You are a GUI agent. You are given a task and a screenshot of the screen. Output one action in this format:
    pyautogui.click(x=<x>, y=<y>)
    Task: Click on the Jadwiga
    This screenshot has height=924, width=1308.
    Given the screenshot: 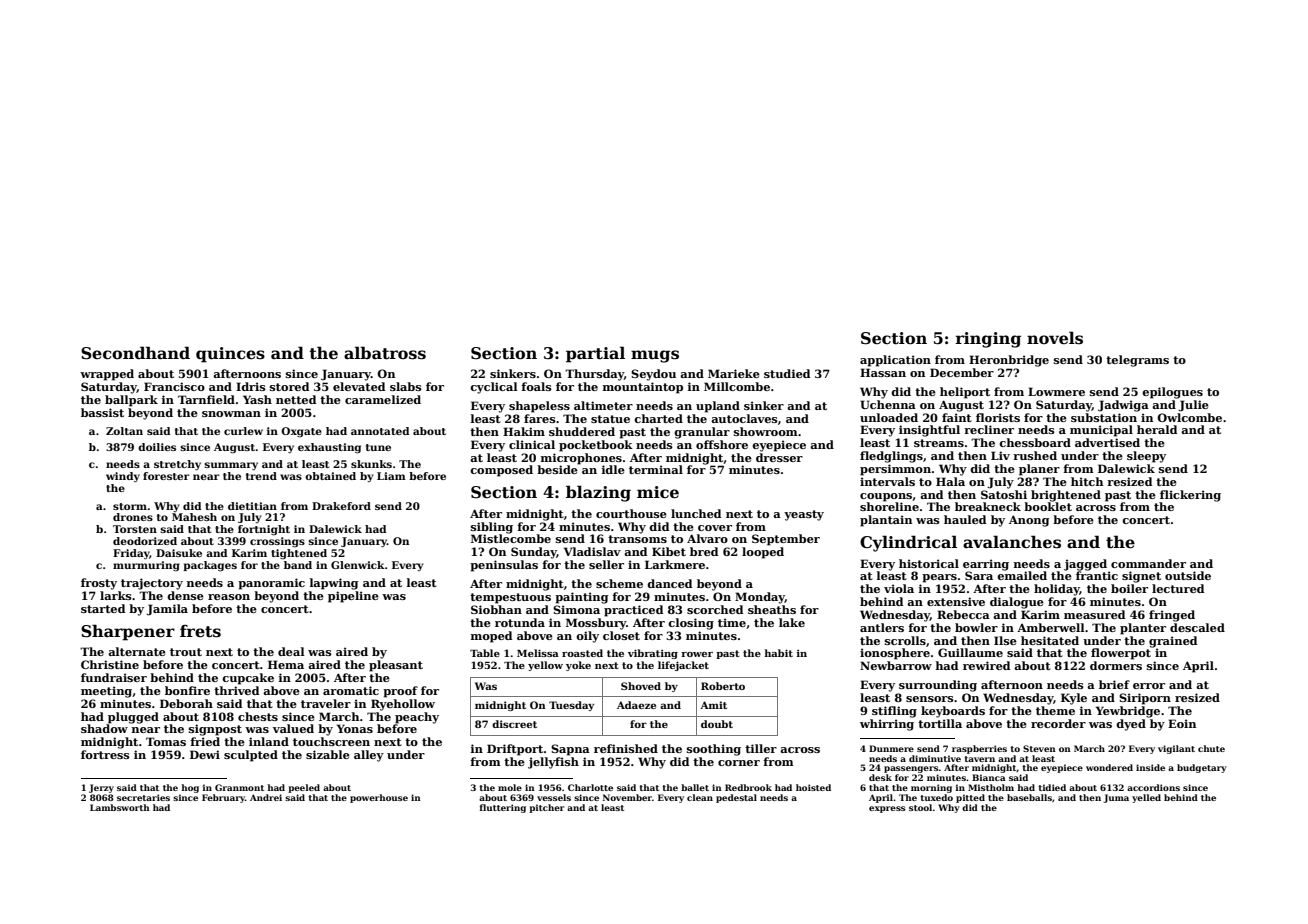 What is the action you would take?
    pyautogui.click(x=1123, y=406)
